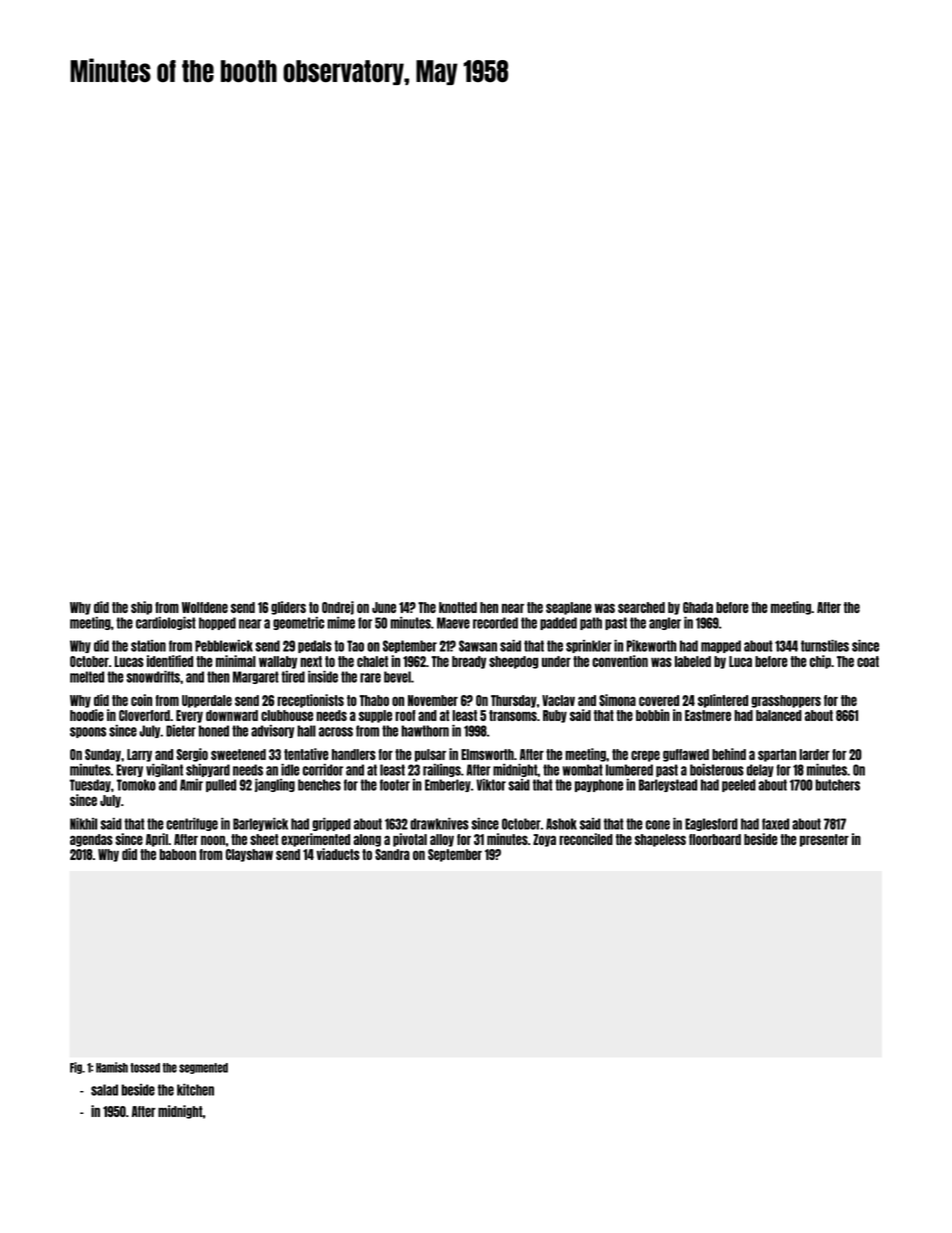  What do you see at coordinates (665, 623) in the document?
I see `angler` at bounding box center [665, 623].
